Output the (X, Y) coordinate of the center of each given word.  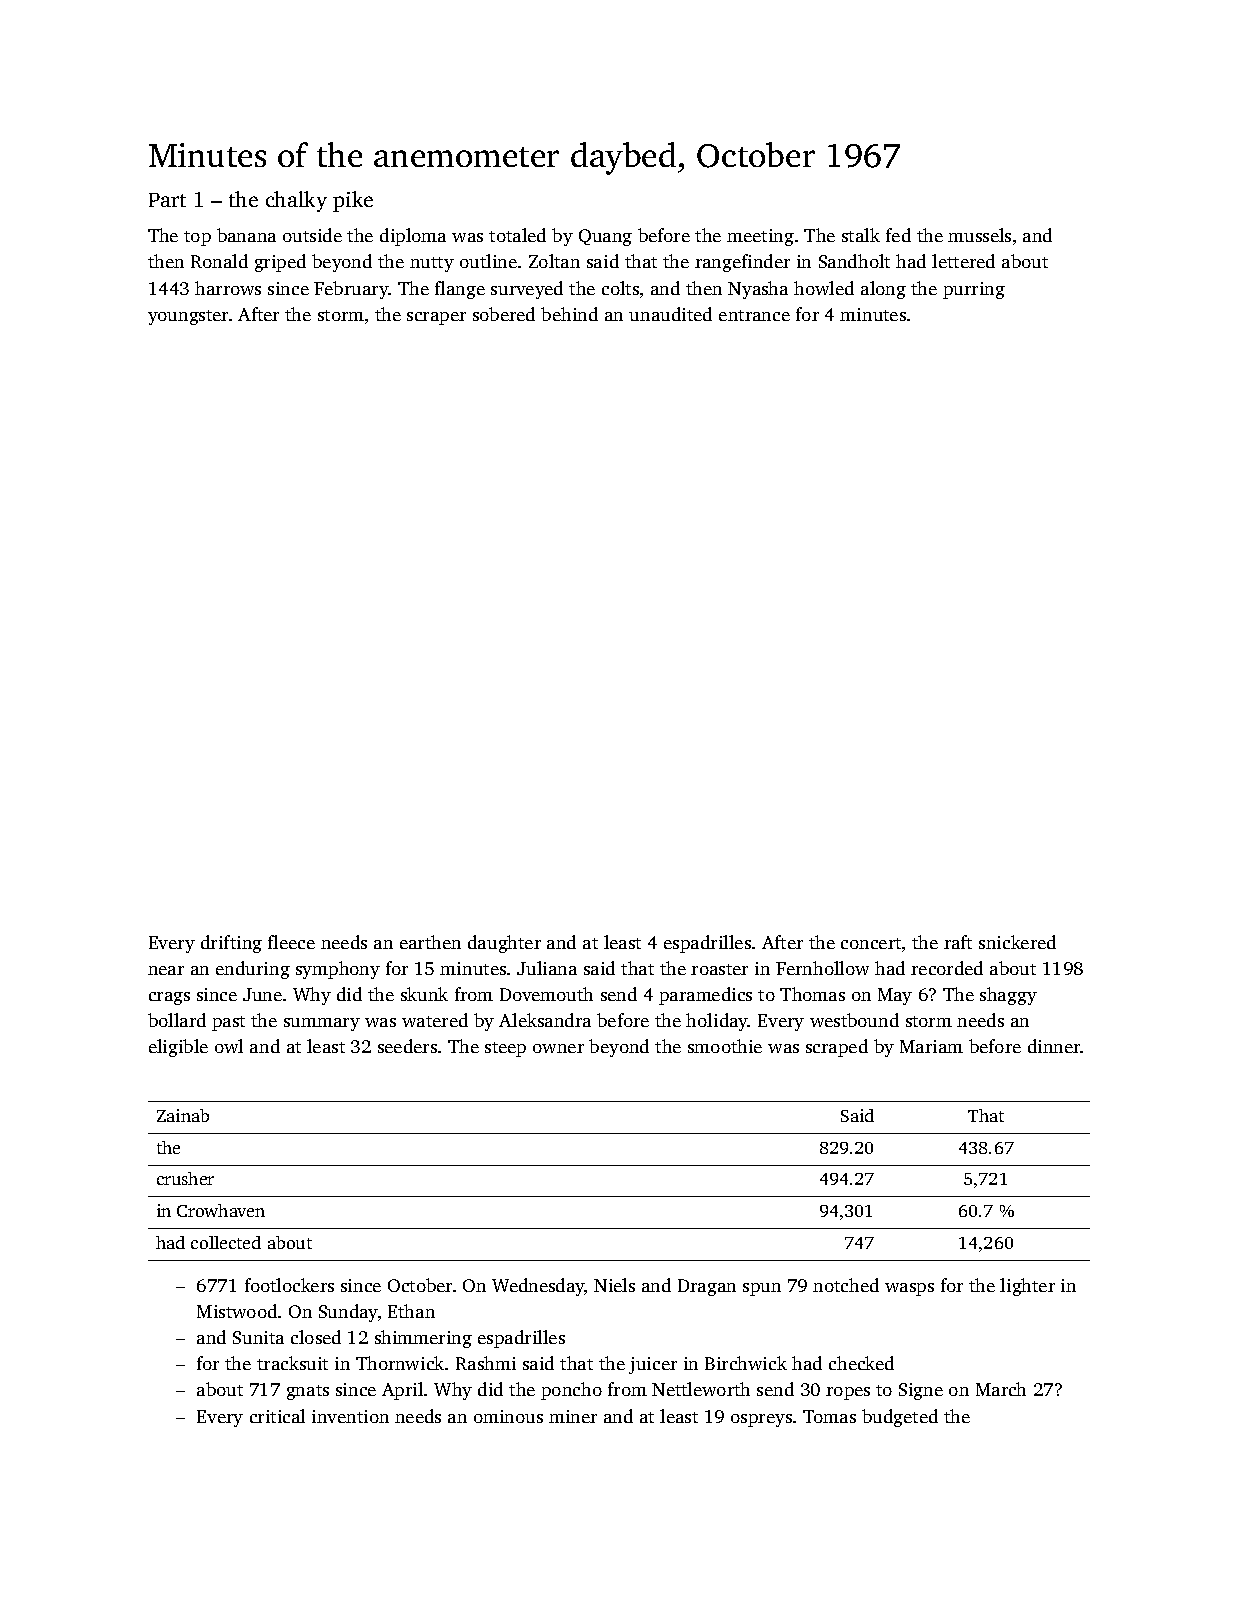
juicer (653, 1365)
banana (246, 235)
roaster (719, 969)
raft (958, 942)
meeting (760, 237)
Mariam (931, 1046)
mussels (979, 235)
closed (316, 1337)
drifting (231, 944)
